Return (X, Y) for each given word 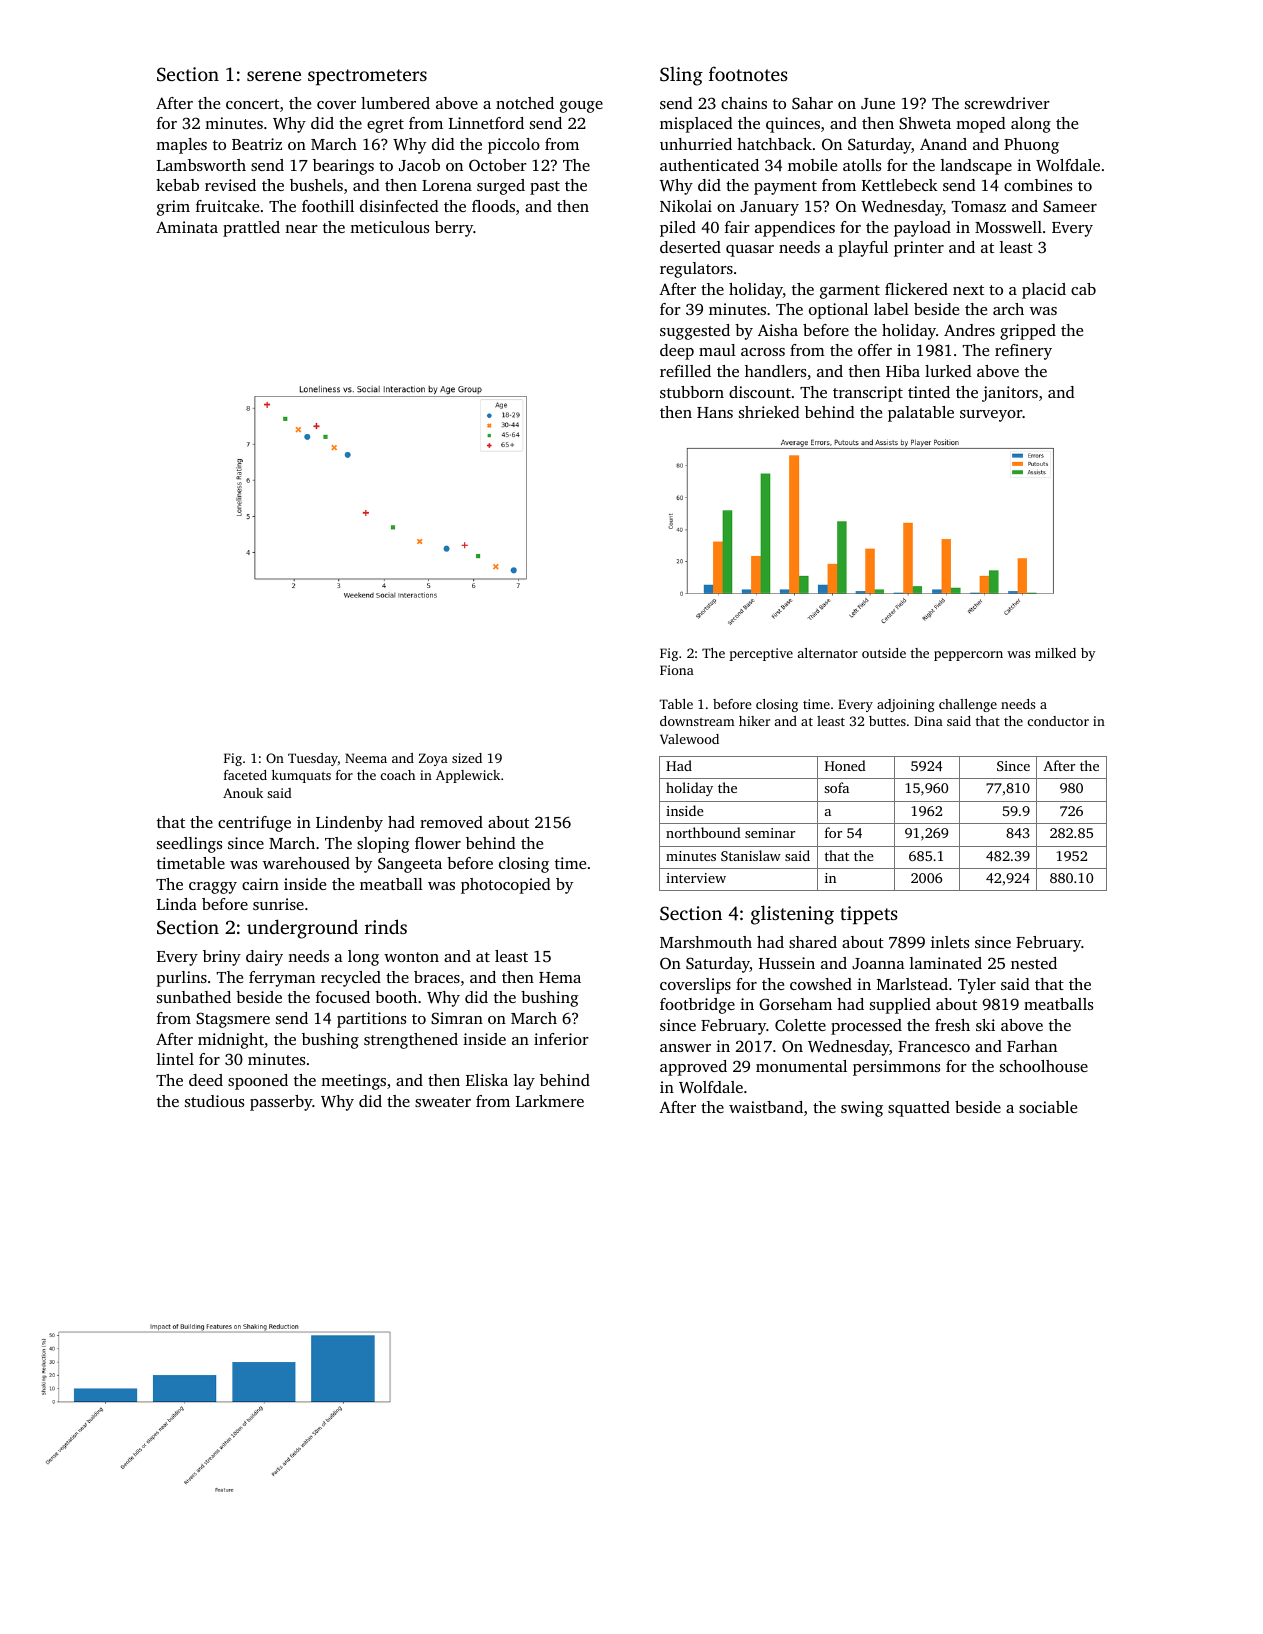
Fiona (677, 670)
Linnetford (486, 123)
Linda (177, 904)
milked (1055, 653)
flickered (916, 289)
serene (274, 76)
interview (696, 878)
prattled (251, 229)
